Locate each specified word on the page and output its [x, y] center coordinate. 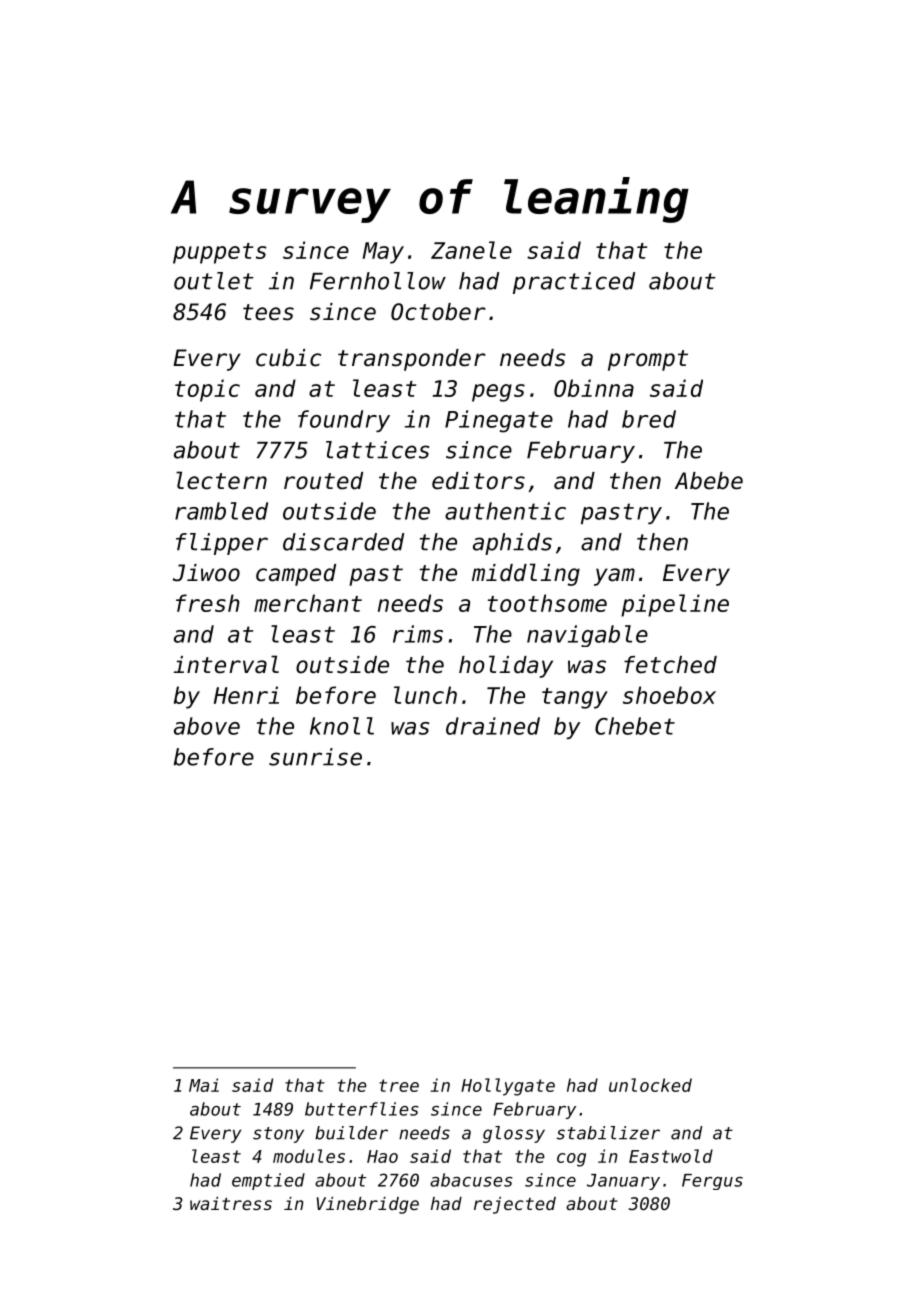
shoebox [669, 695]
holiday [506, 666]
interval [226, 664]
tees [268, 312]
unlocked [650, 1085]
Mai [204, 1085]
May [383, 253]
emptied [268, 1181]
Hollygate [508, 1087]
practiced [574, 283]
